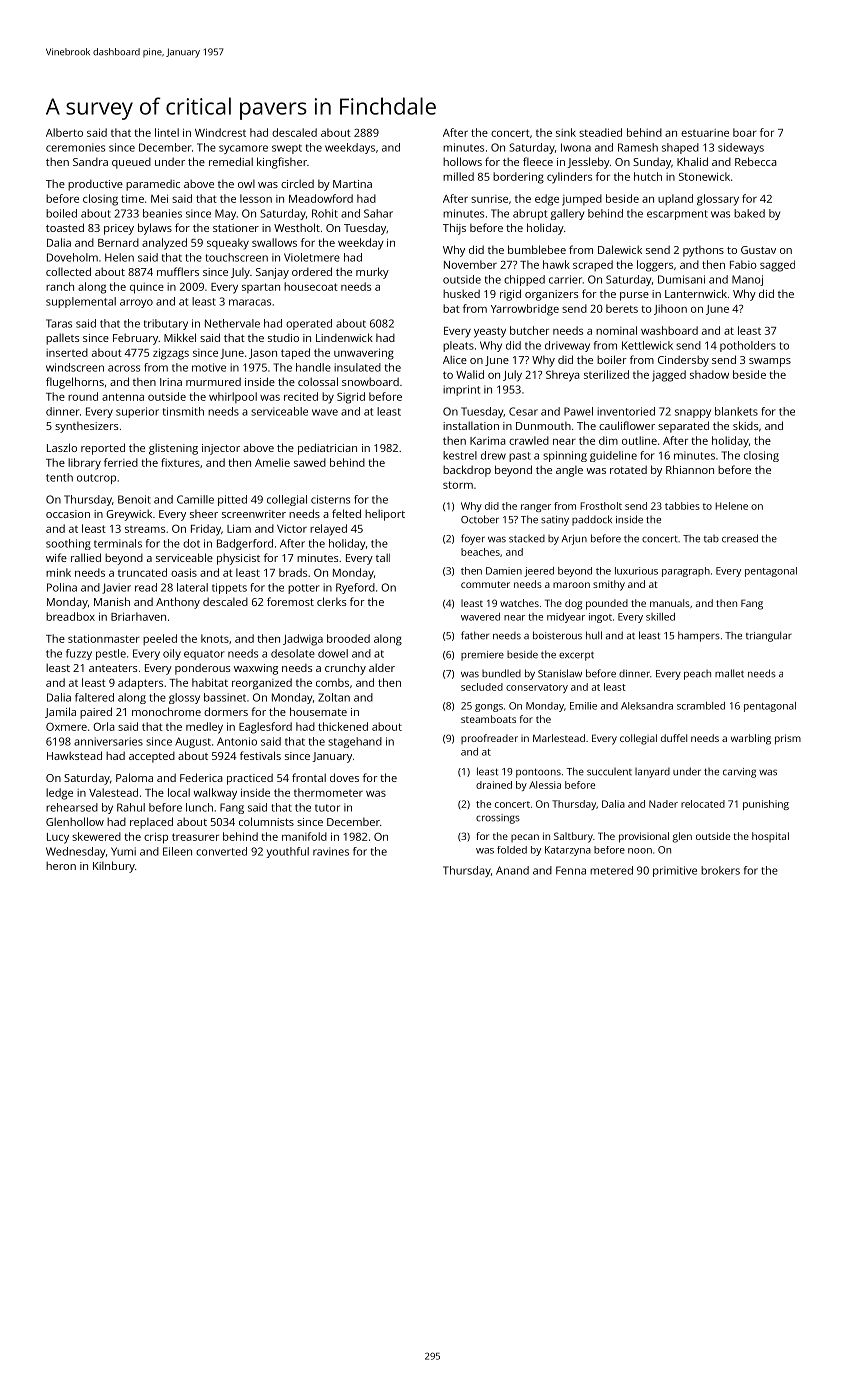 The height and width of the screenshot is (1400, 849). Describe the element at coordinates (171, 354) in the screenshot. I see `zigzags` at that location.
